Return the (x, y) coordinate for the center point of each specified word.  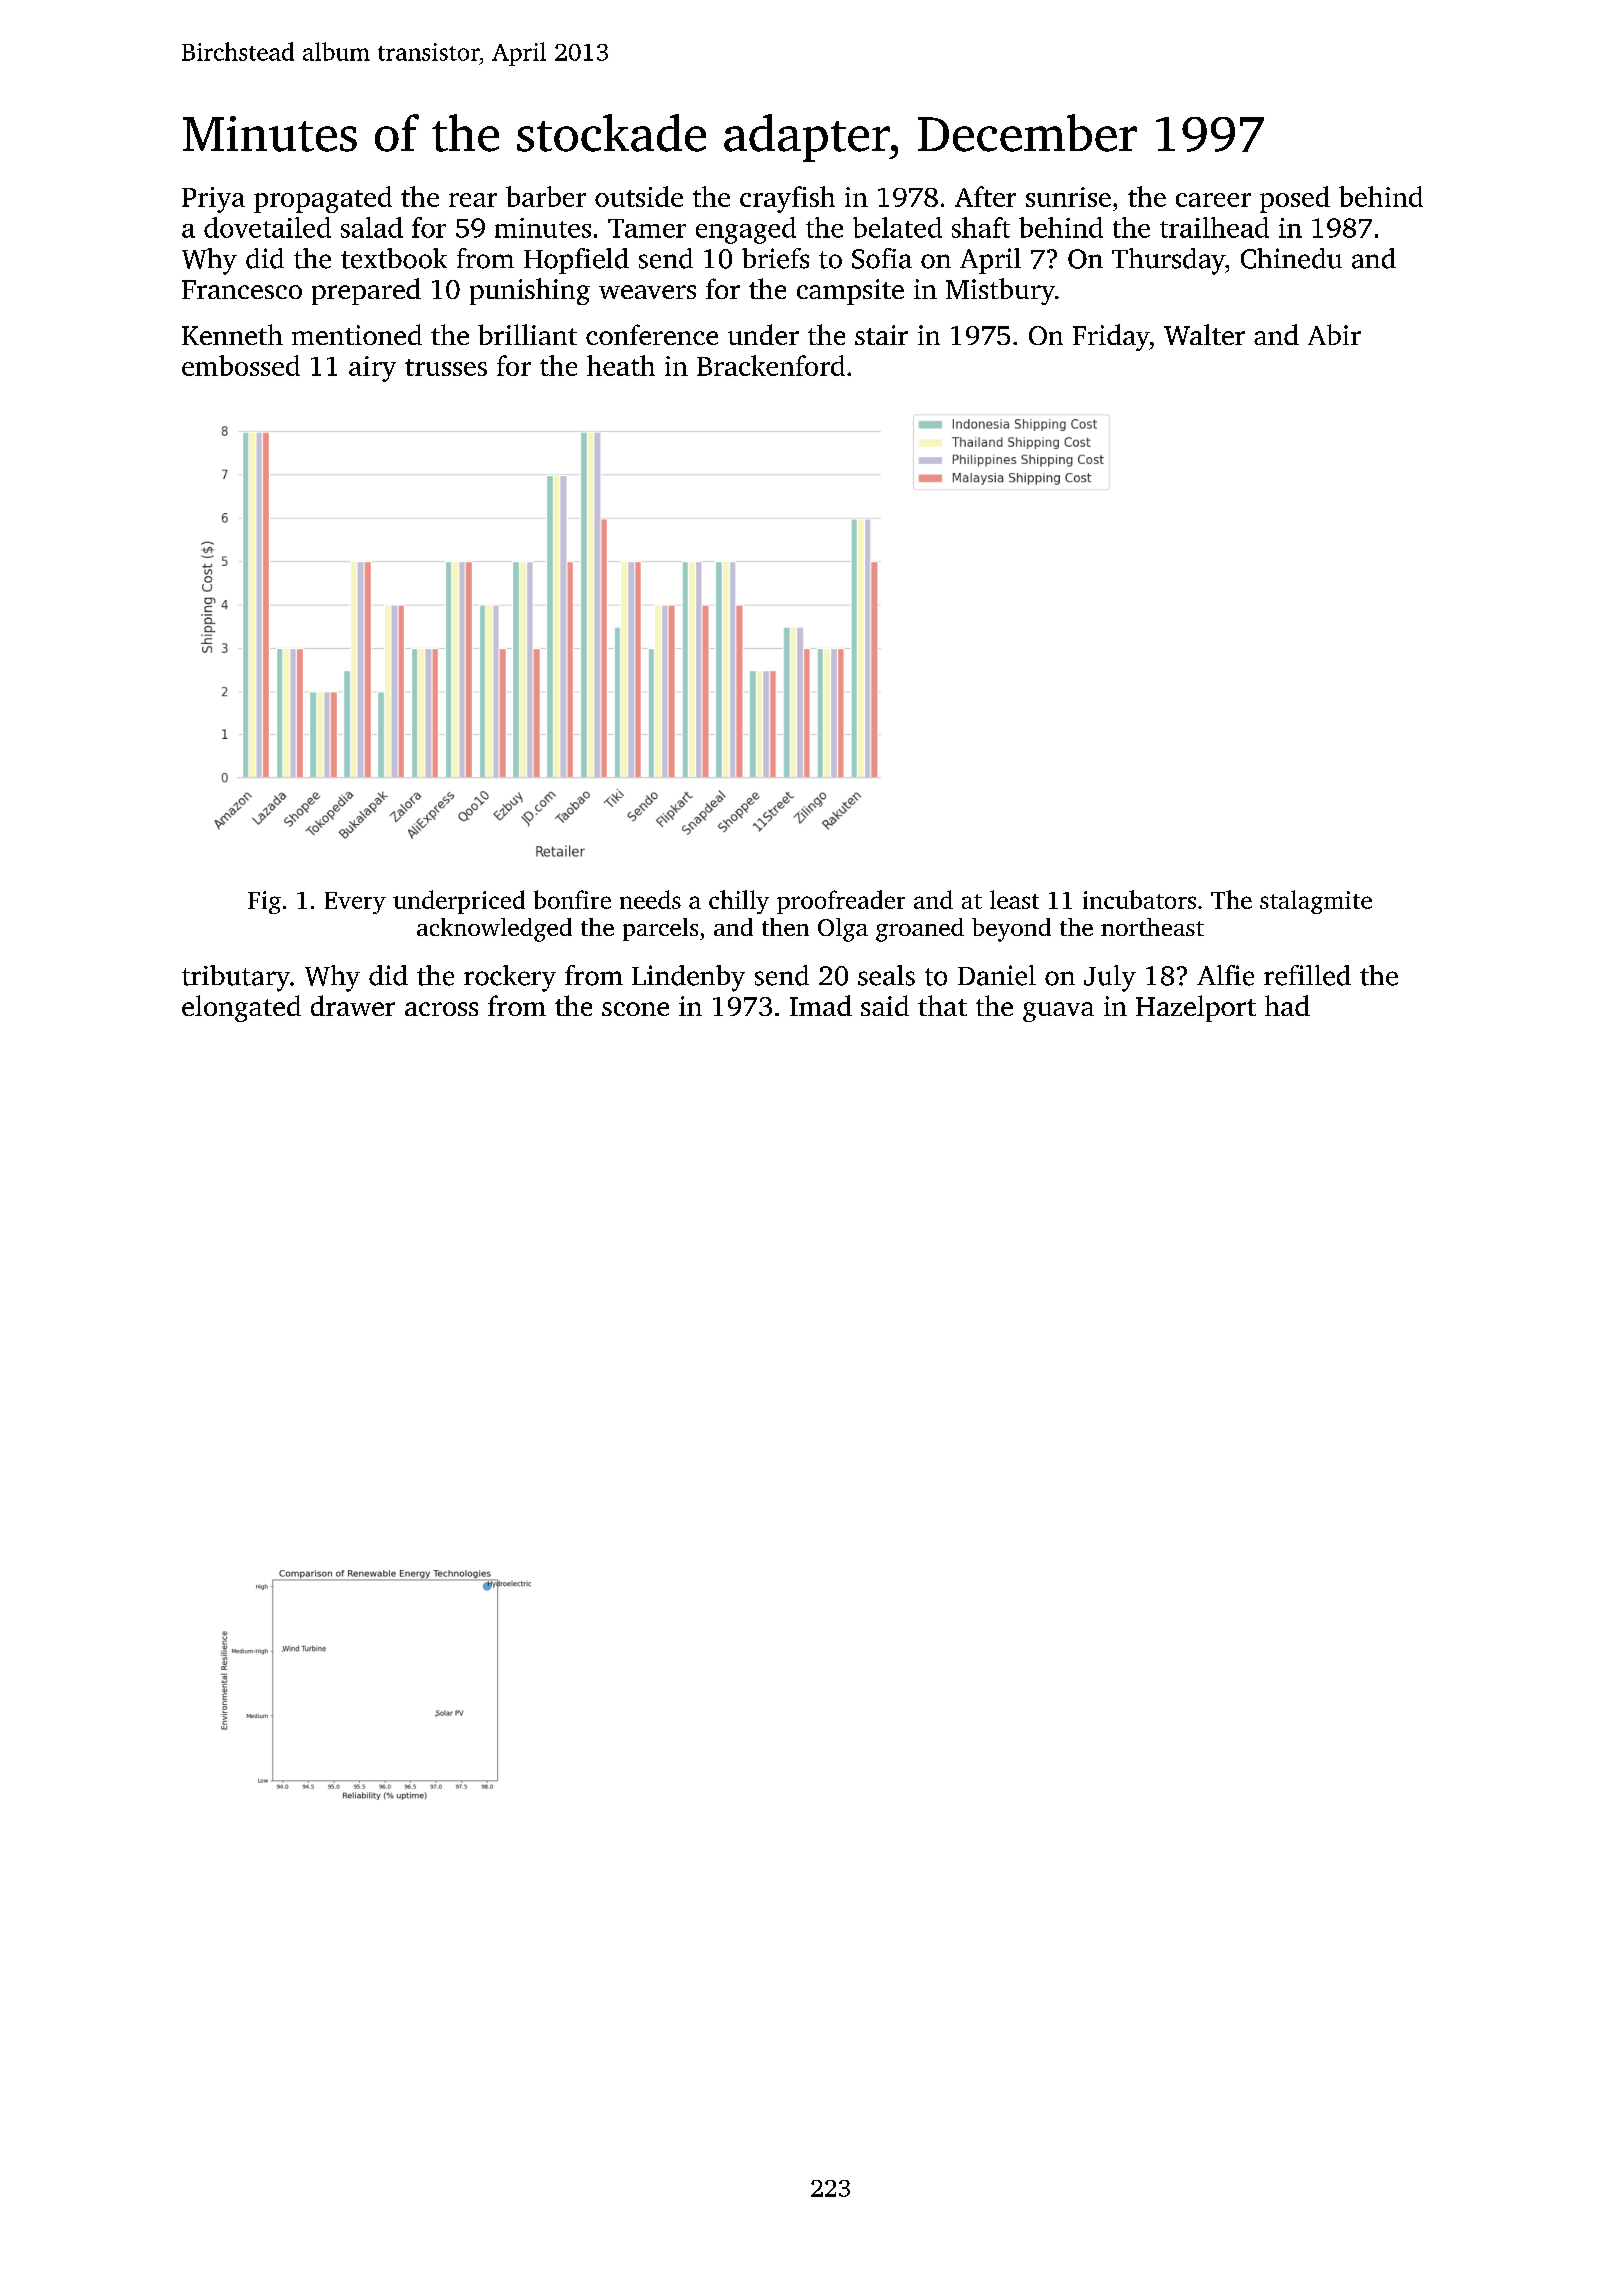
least (1014, 899)
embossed (241, 365)
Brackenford (771, 365)
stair (881, 335)
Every (355, 903)
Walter (1204, 334)
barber (546, 196)
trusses (446, 367)
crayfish (787, 199)
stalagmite (1316, 902)
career (1213, 200)
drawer (353, 1005)
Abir (1334, 334)
